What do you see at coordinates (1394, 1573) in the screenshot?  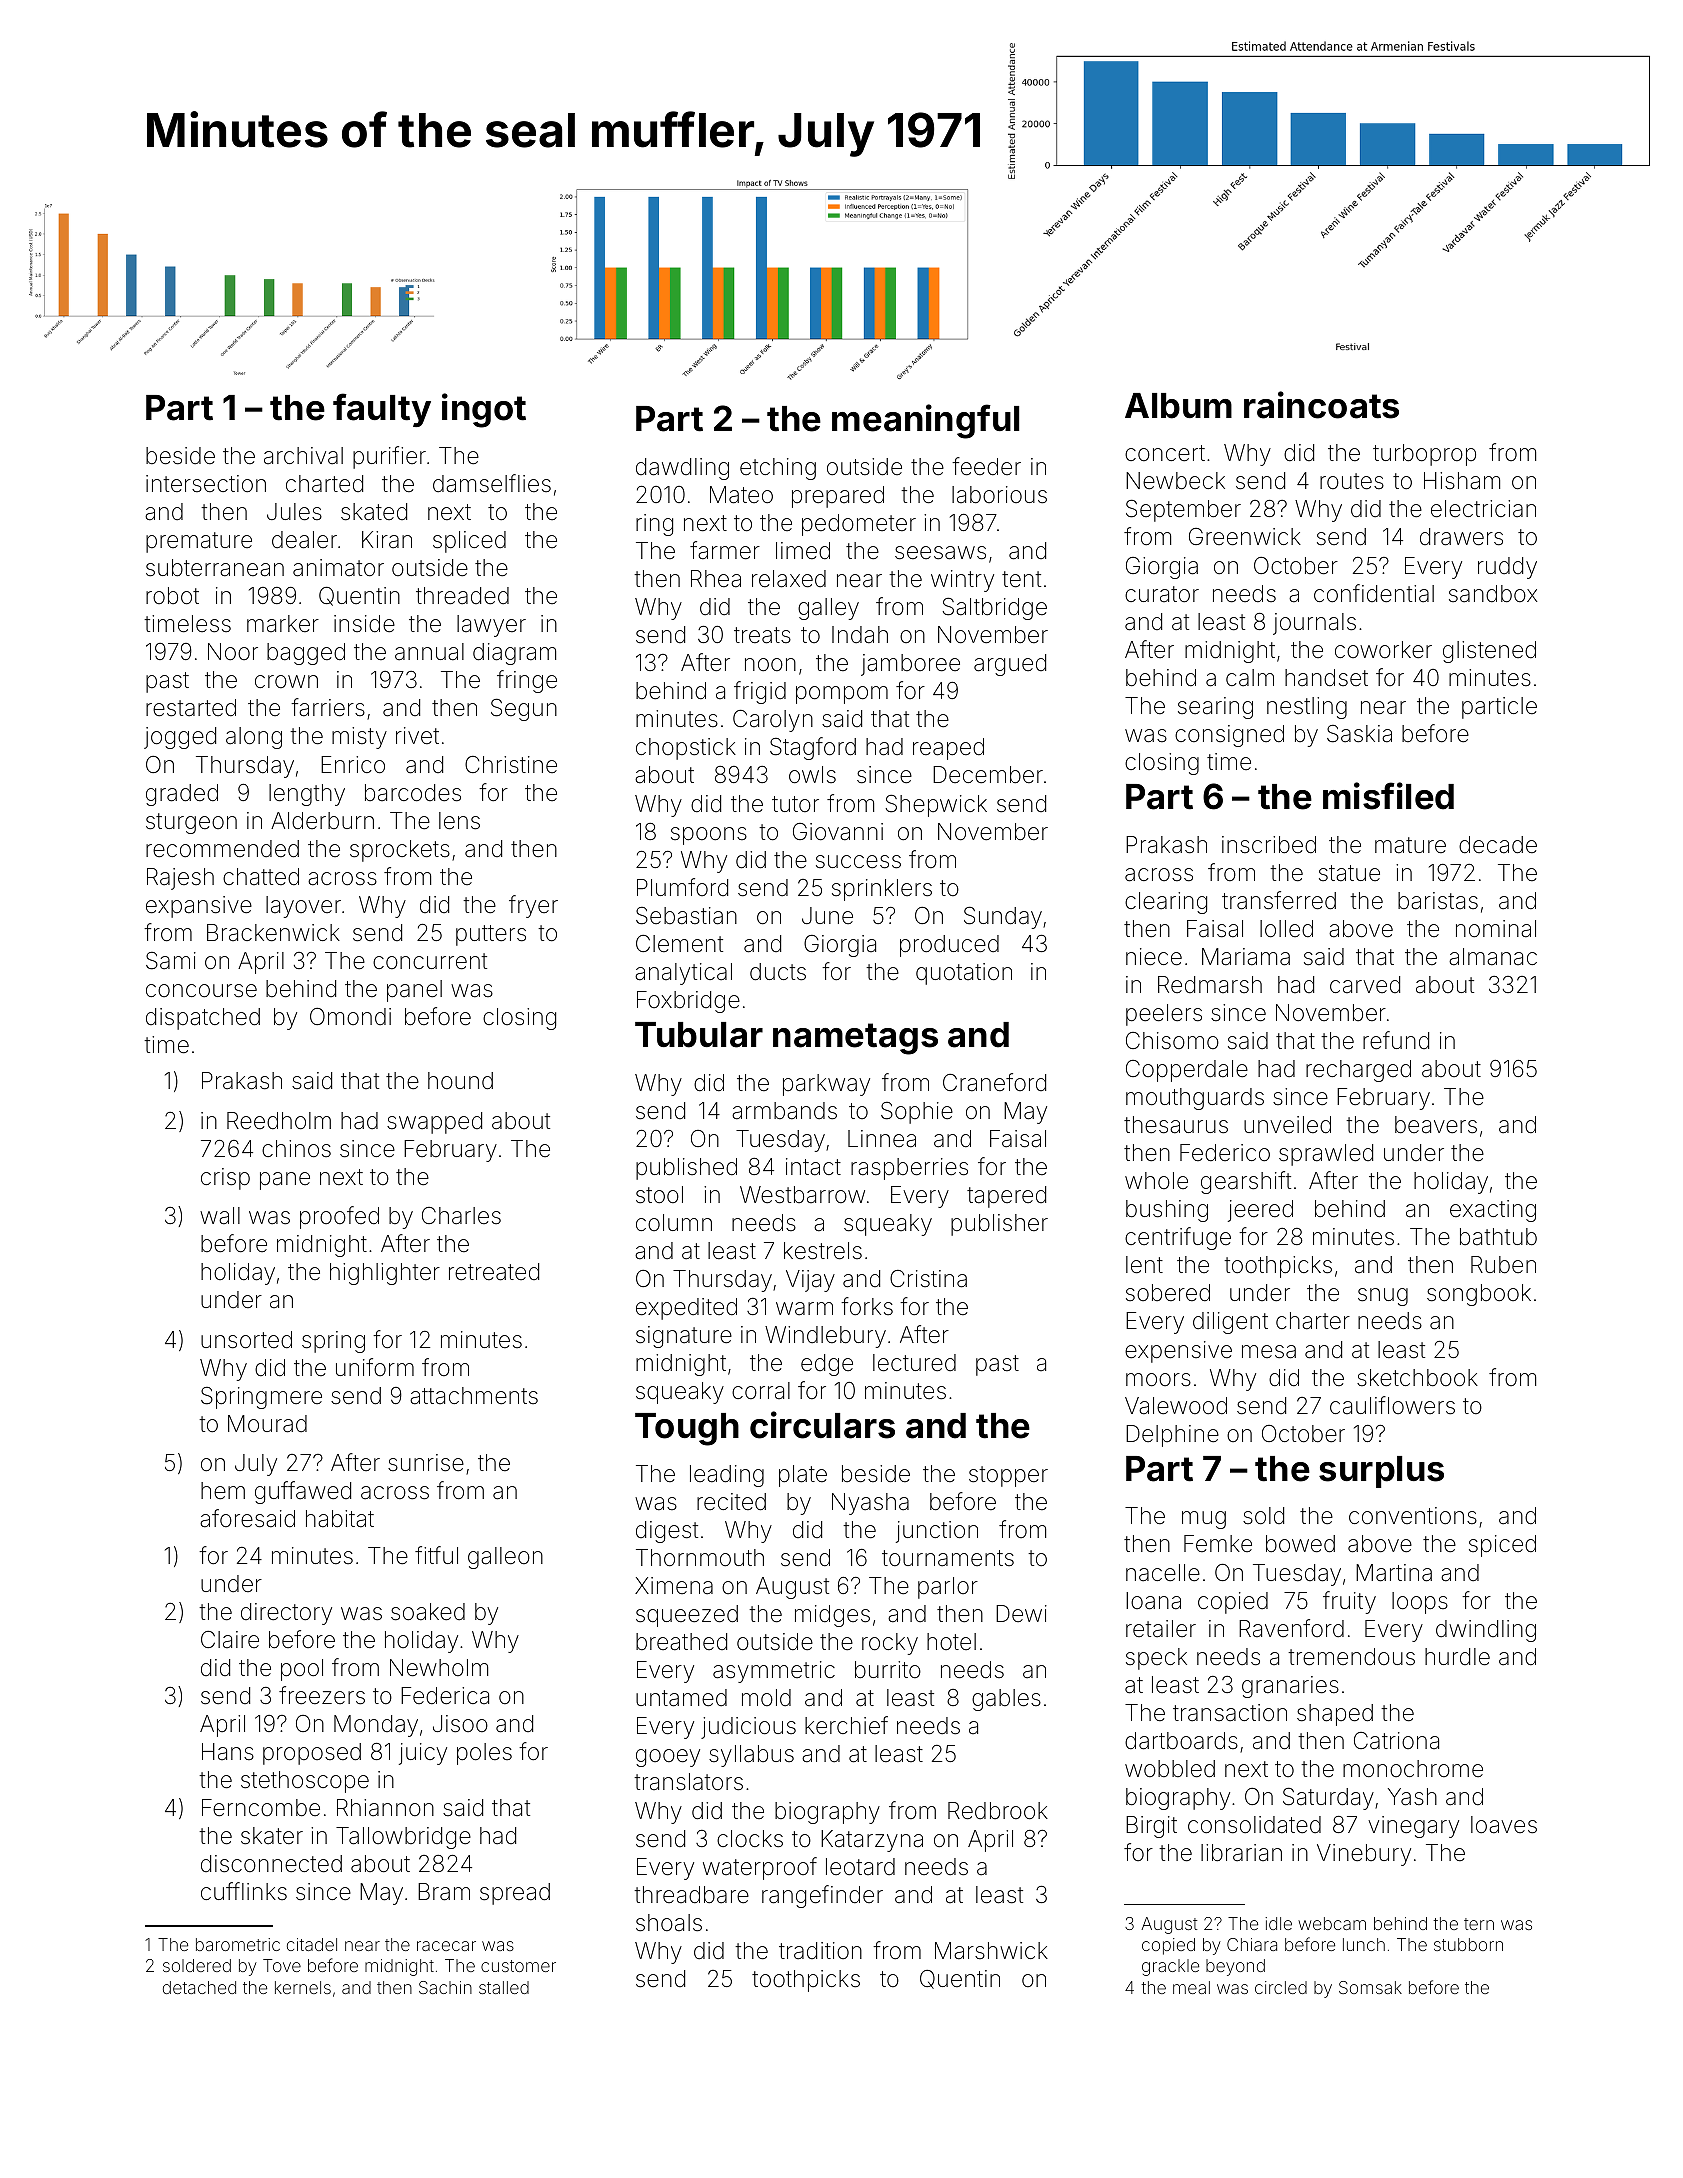 I see `Martina` at bounding box center [1394, 1573].
